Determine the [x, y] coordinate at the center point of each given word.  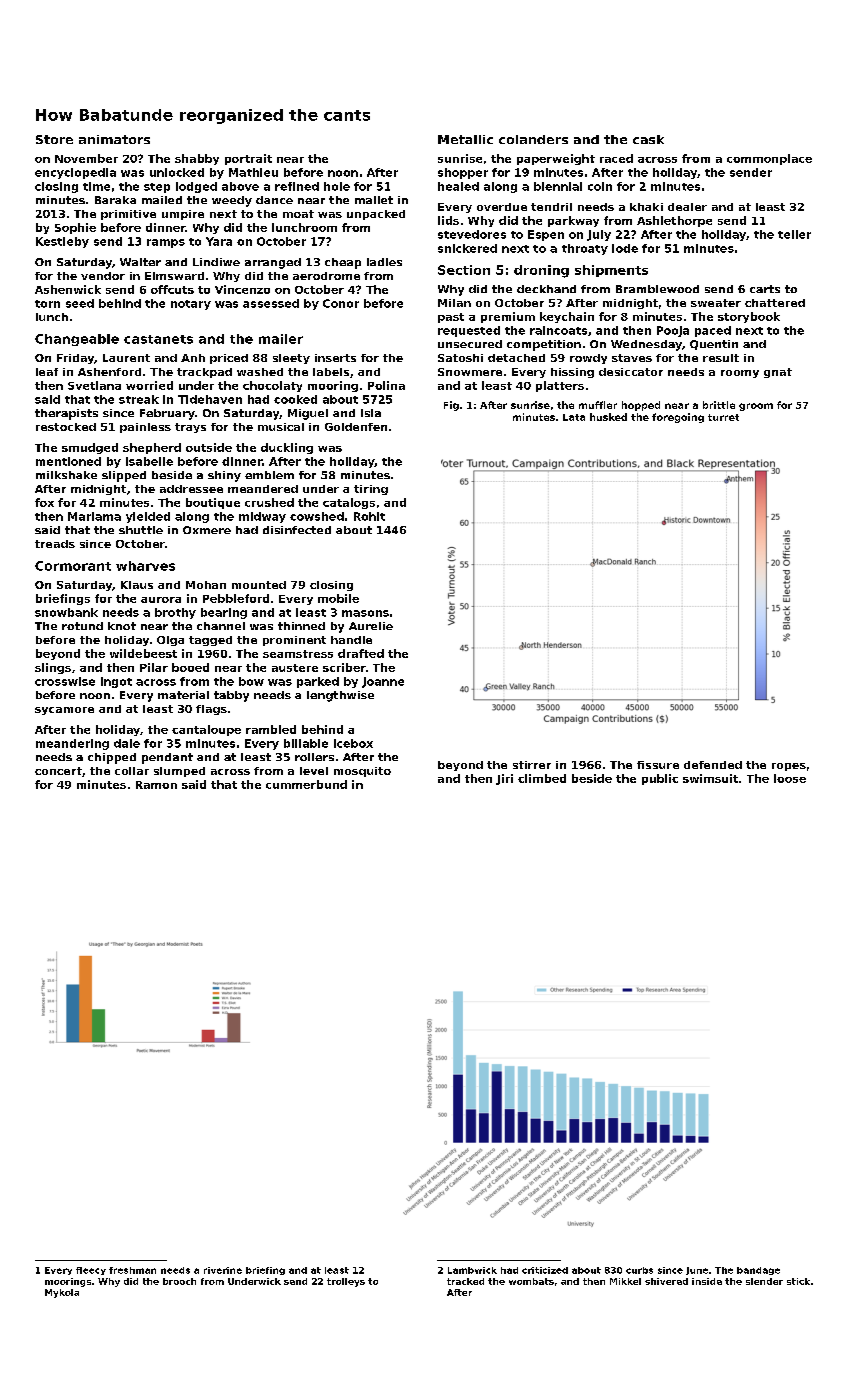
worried [149, 385]
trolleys [346, 1282]
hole [337, 186]
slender [764, 1281]
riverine [223, 1270]
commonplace [769, 159]
